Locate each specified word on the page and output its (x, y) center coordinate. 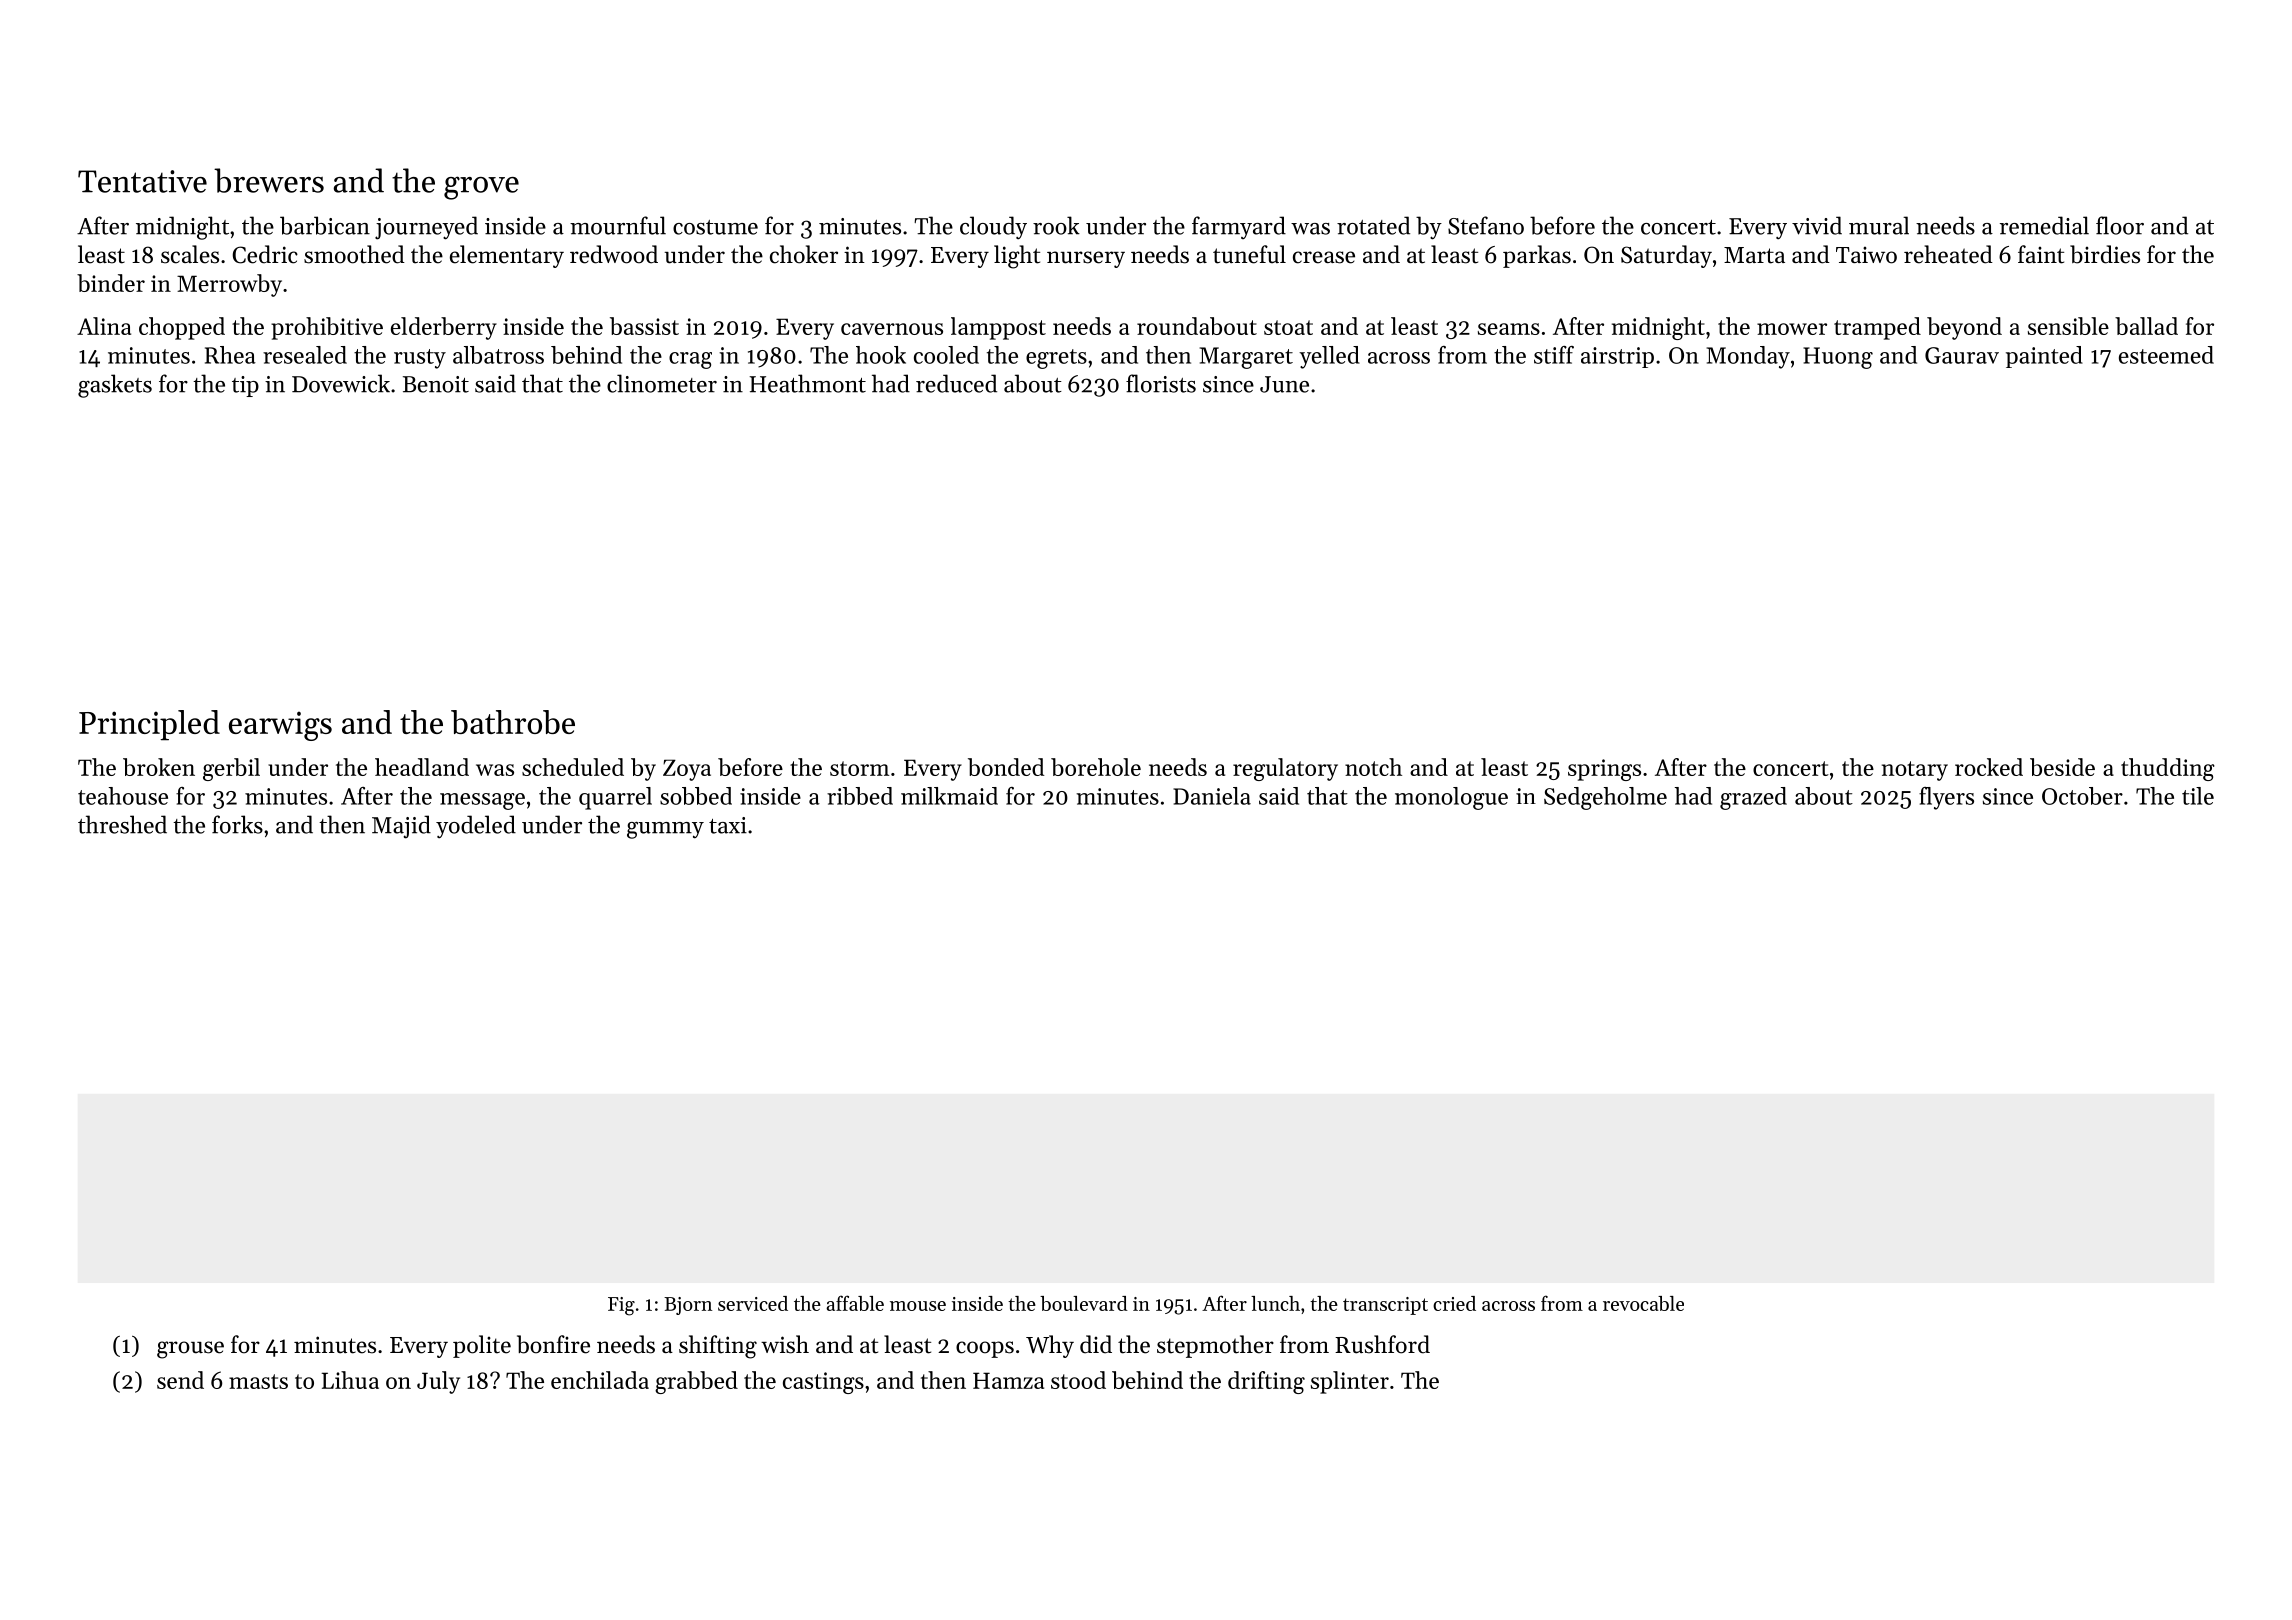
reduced (956, 383)
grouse (190, 1350)
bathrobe (513, 722)
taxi (728, 825)
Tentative (142, 181)
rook (1056, 225)
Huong (1838, 358)
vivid (1817, 225)
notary (1915, 771)
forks (237, 824)
